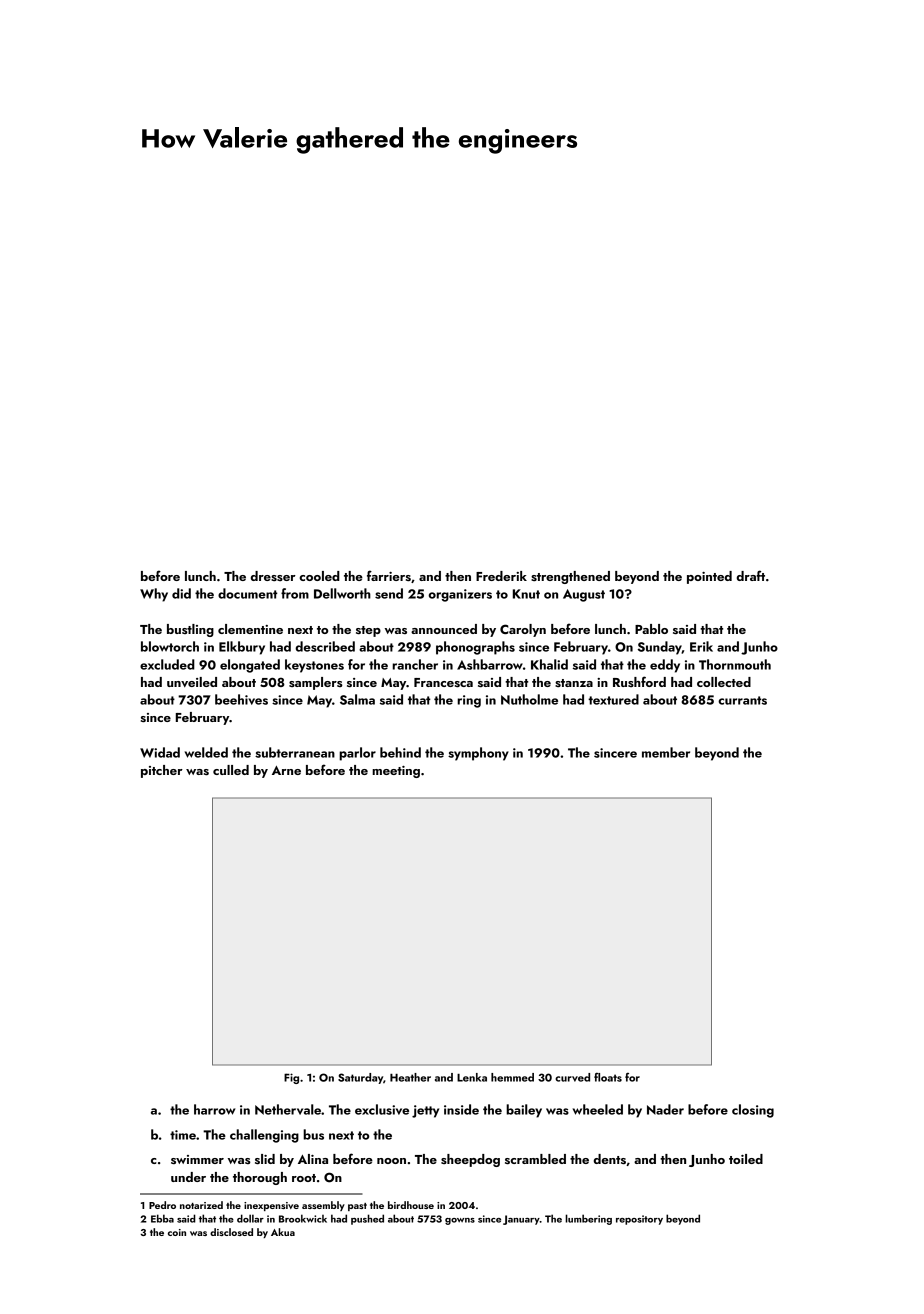 The image size is (924, 1314). What do you see at coordinates (396, 772) in the image?
I see `meeting` at bounding box center [396, 772].
